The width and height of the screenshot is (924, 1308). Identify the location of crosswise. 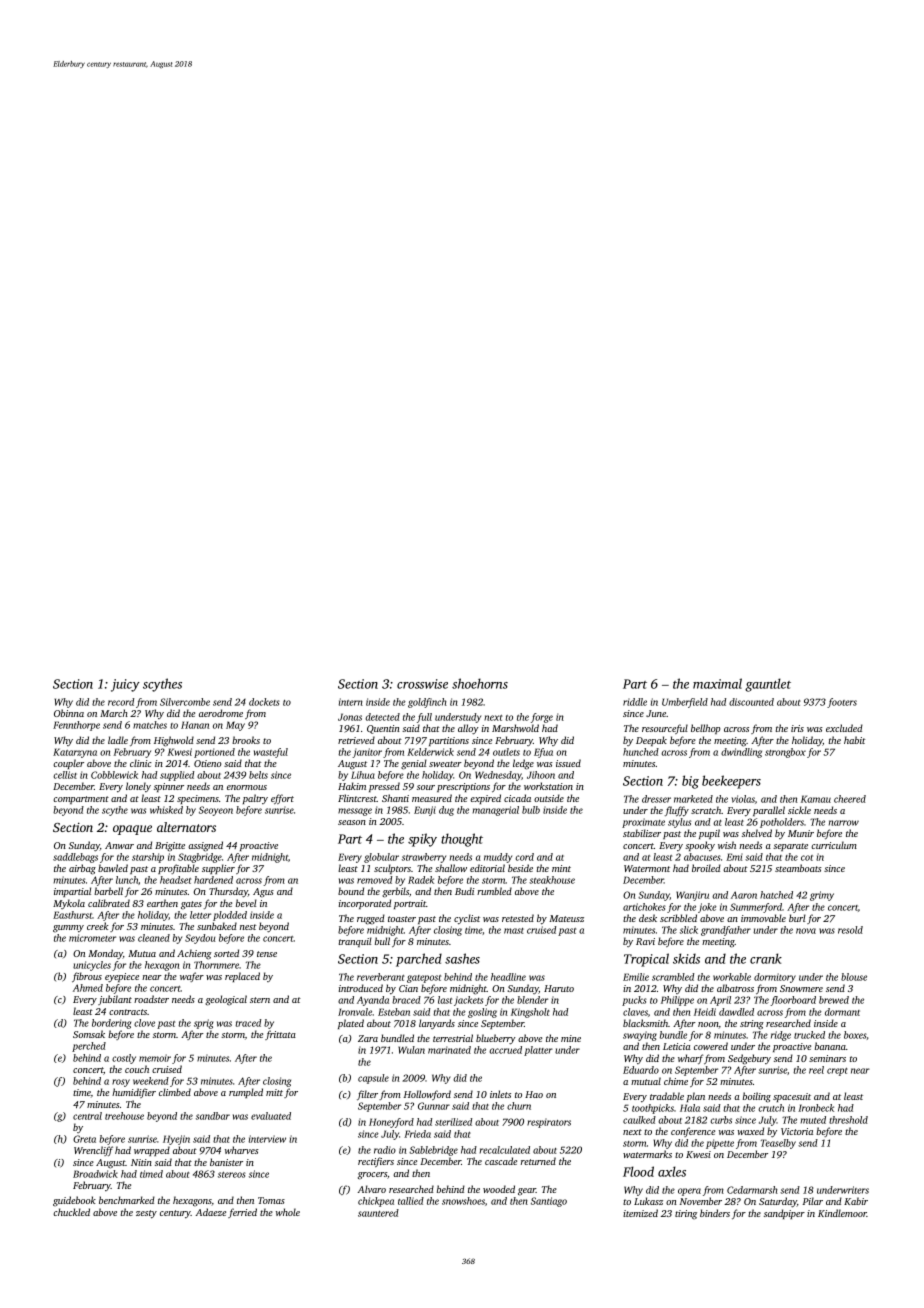
(422, 684).
